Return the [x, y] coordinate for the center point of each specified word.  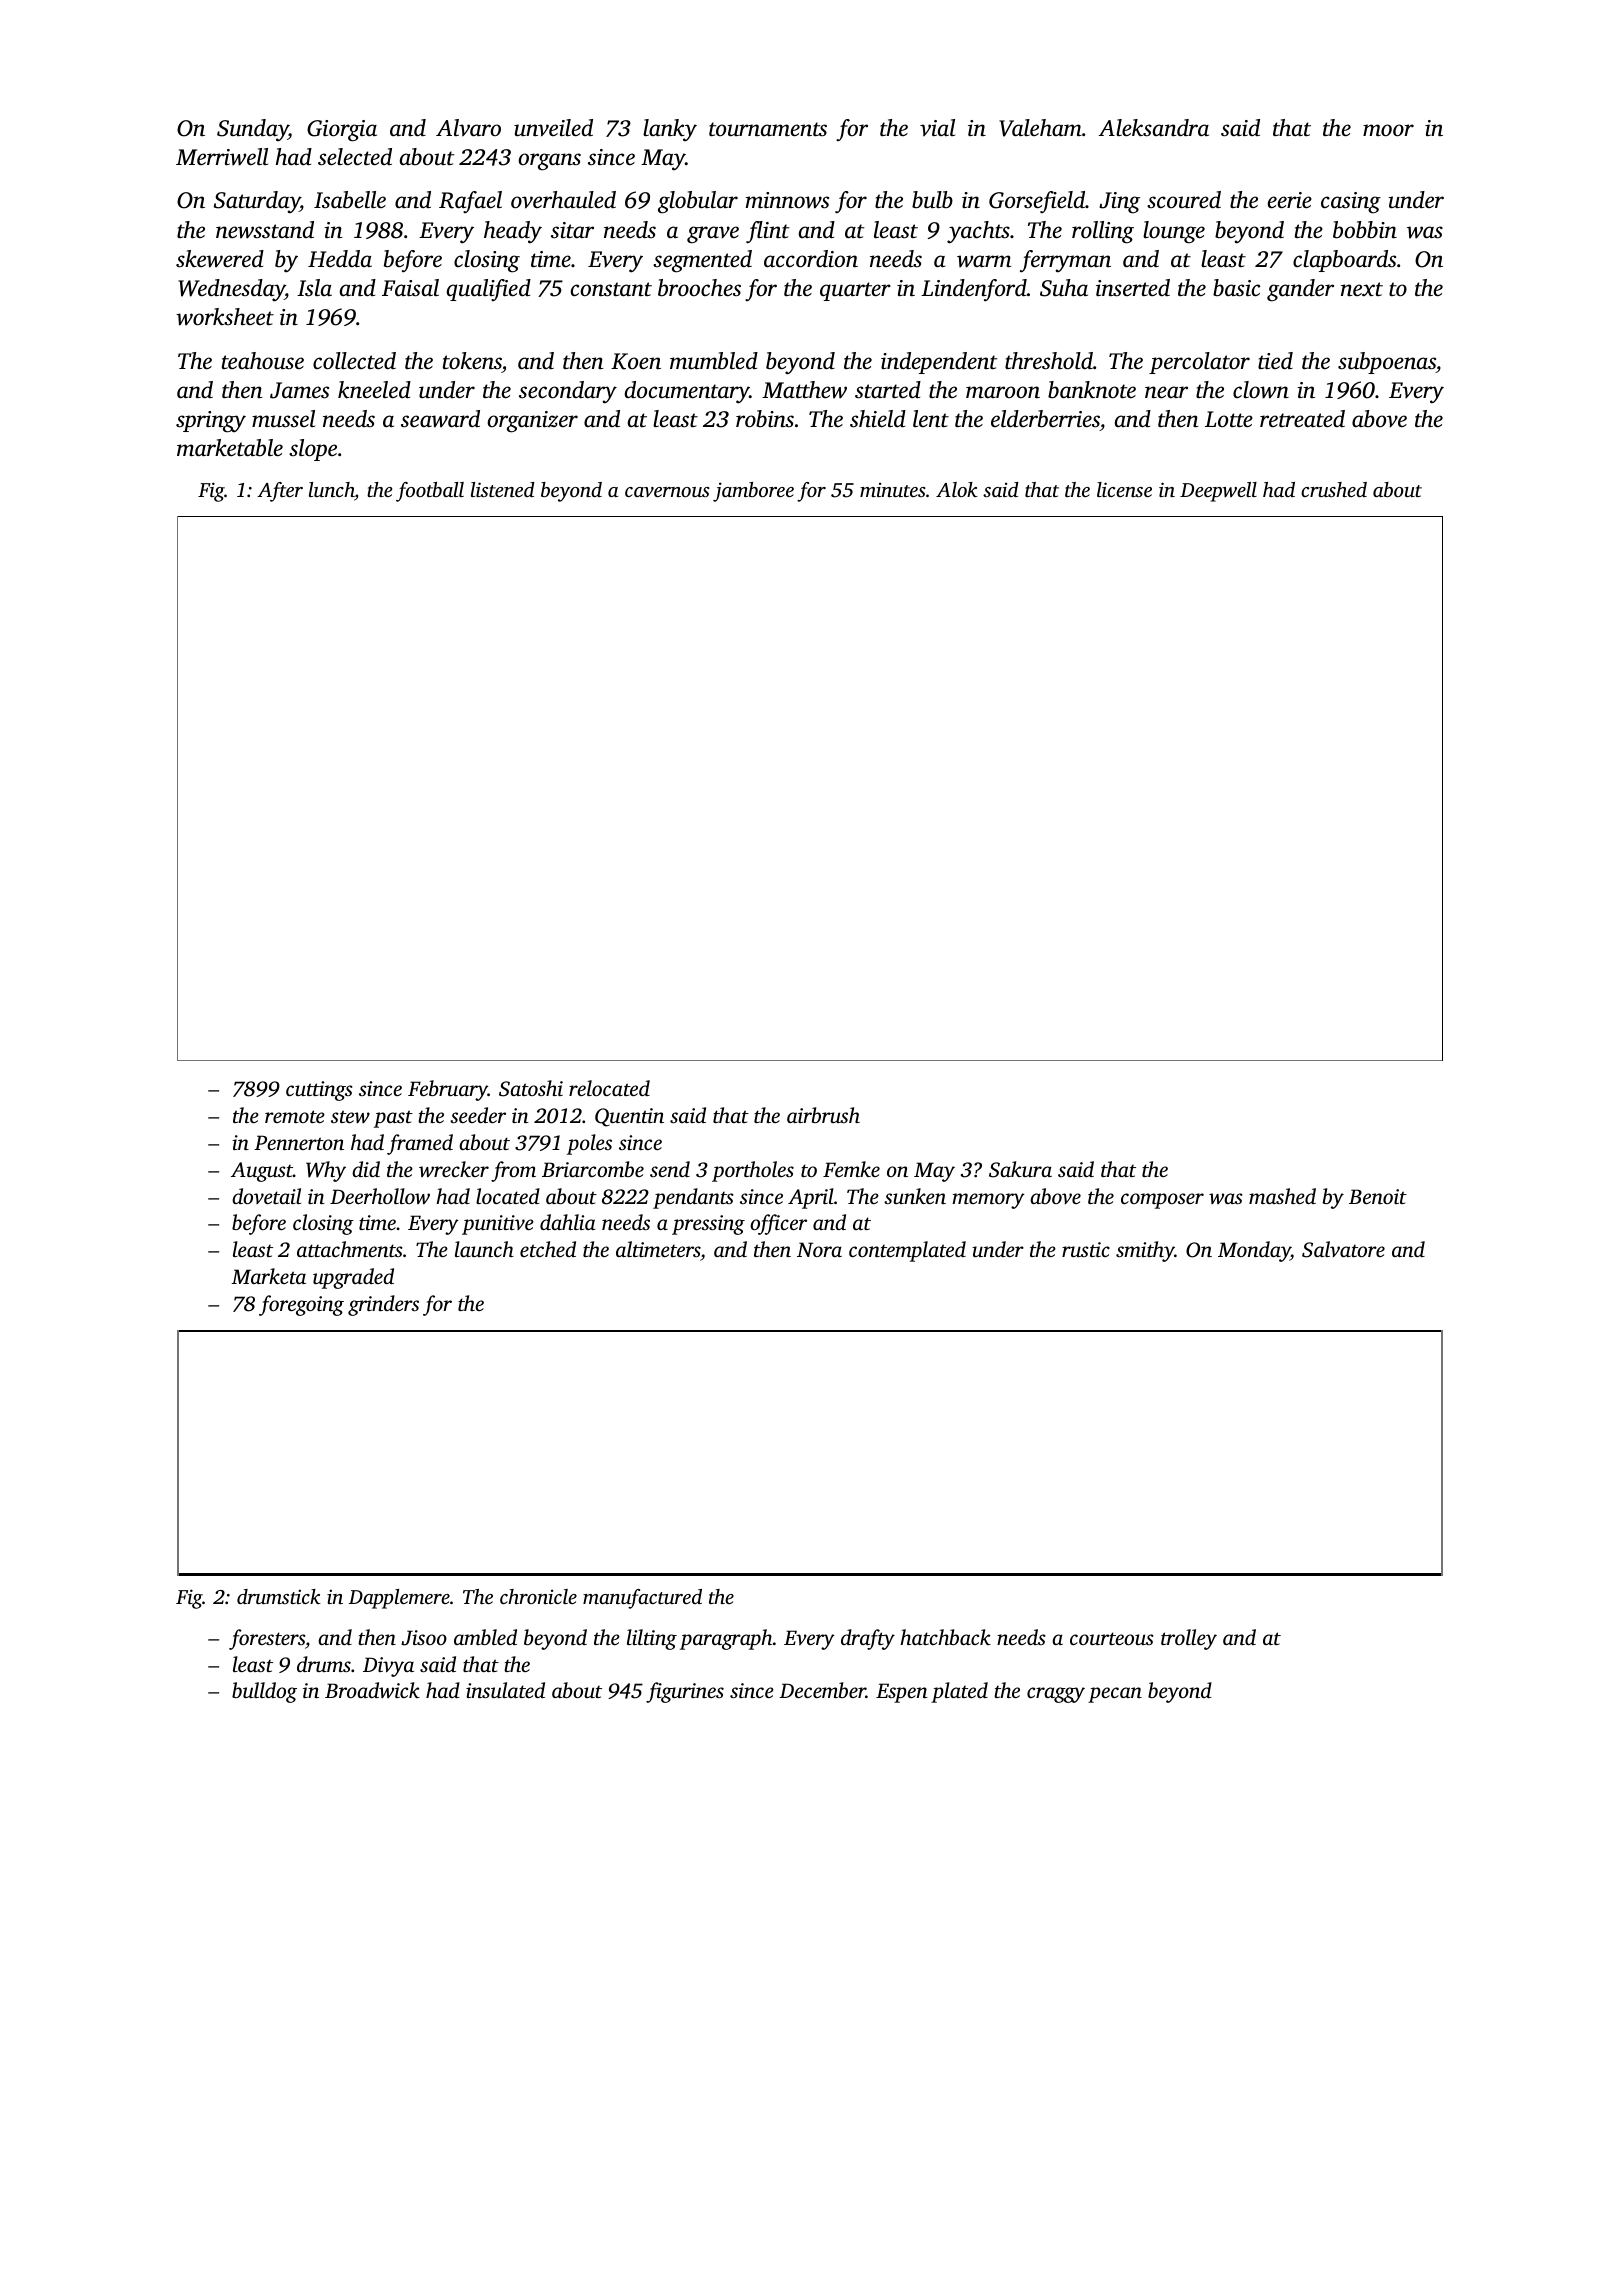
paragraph [726, 1639]
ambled [485, 1637]
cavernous [667, 492]
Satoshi [531, 1088]
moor [1388, 130]
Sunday [252, 130]
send [670, 1169]
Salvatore [1343, 1249]
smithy [1145, 1251]
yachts [978, 232]
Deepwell [1218, 492]
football [430, 492]
